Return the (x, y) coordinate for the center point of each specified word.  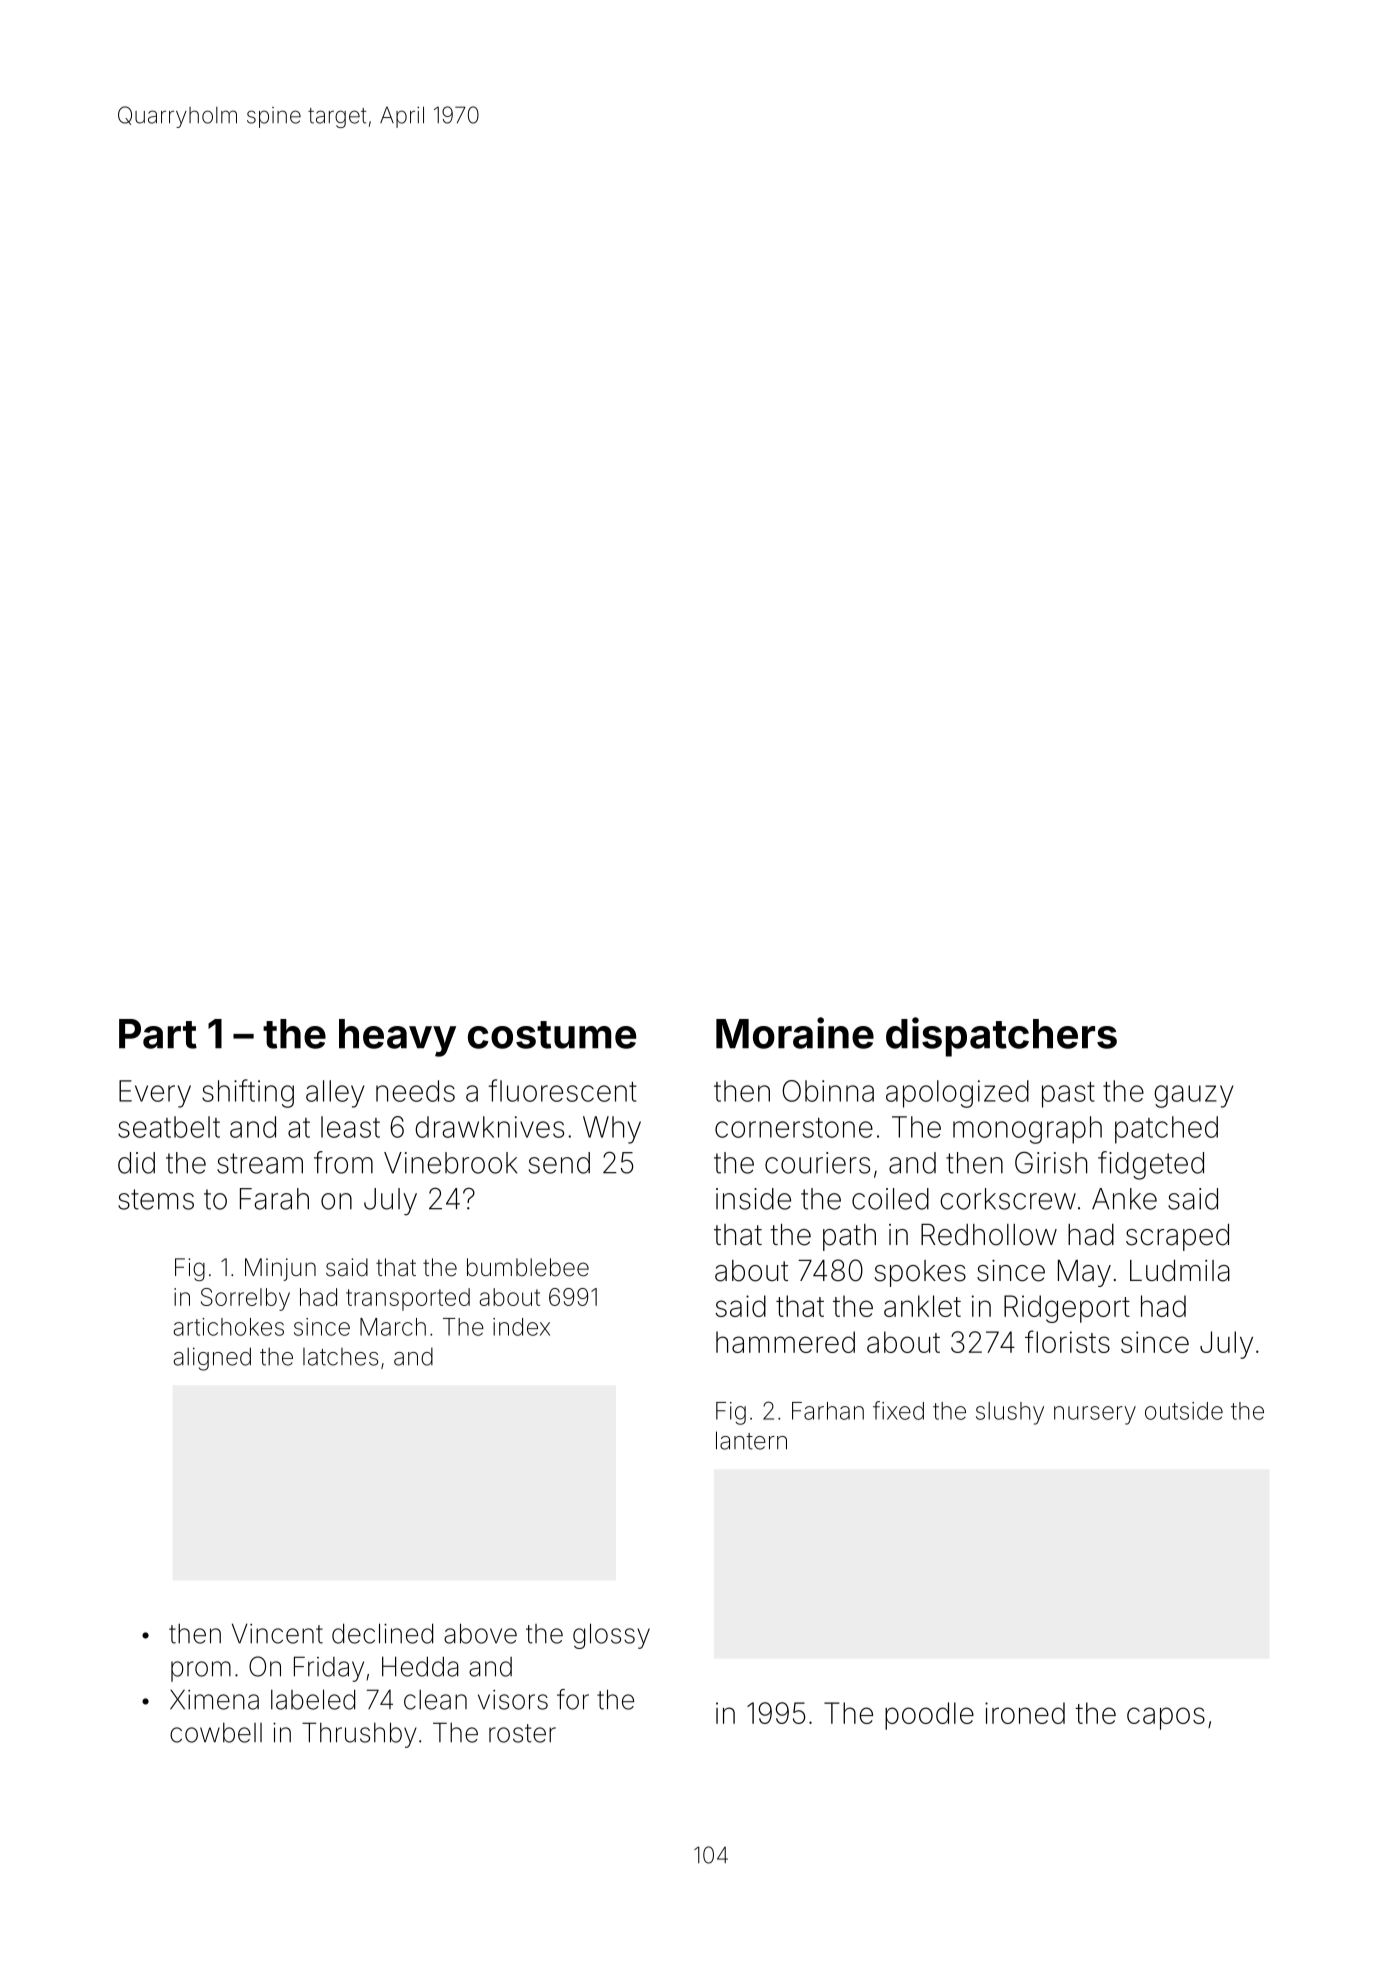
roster (522, 1733)
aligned (212, 1359)
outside (1184, 1411)
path (849, 1237)
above (480, 1633)
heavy (397, 1038)
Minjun (280, 1269)
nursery (1095, 1415)
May (1084, 1273)
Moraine (795, 1033)
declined (382, 1633)
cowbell (216, 1733)
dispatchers (1001, 1037)
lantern (751, 1440)
